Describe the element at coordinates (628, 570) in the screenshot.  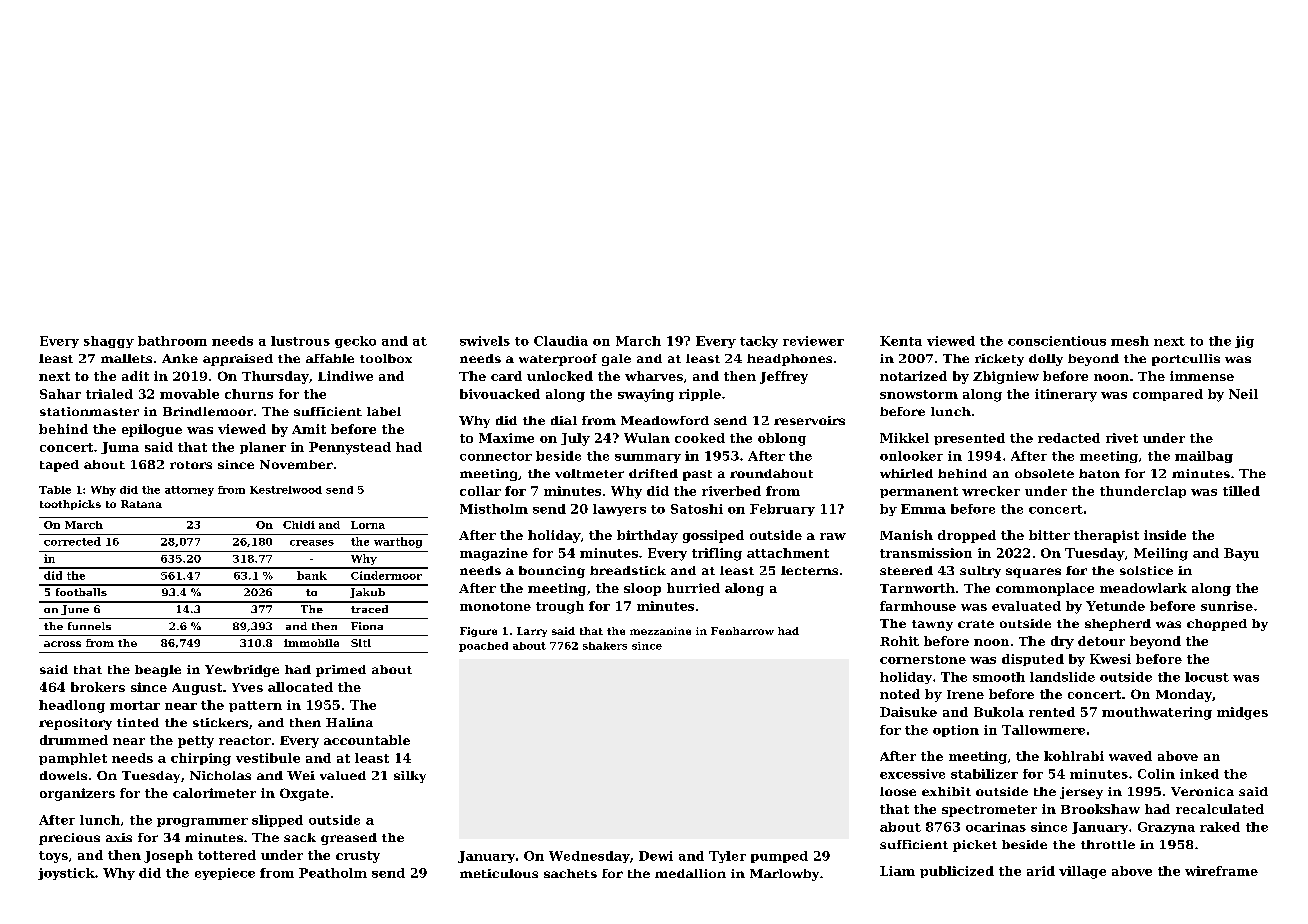
I see `breadstick` at that location.
